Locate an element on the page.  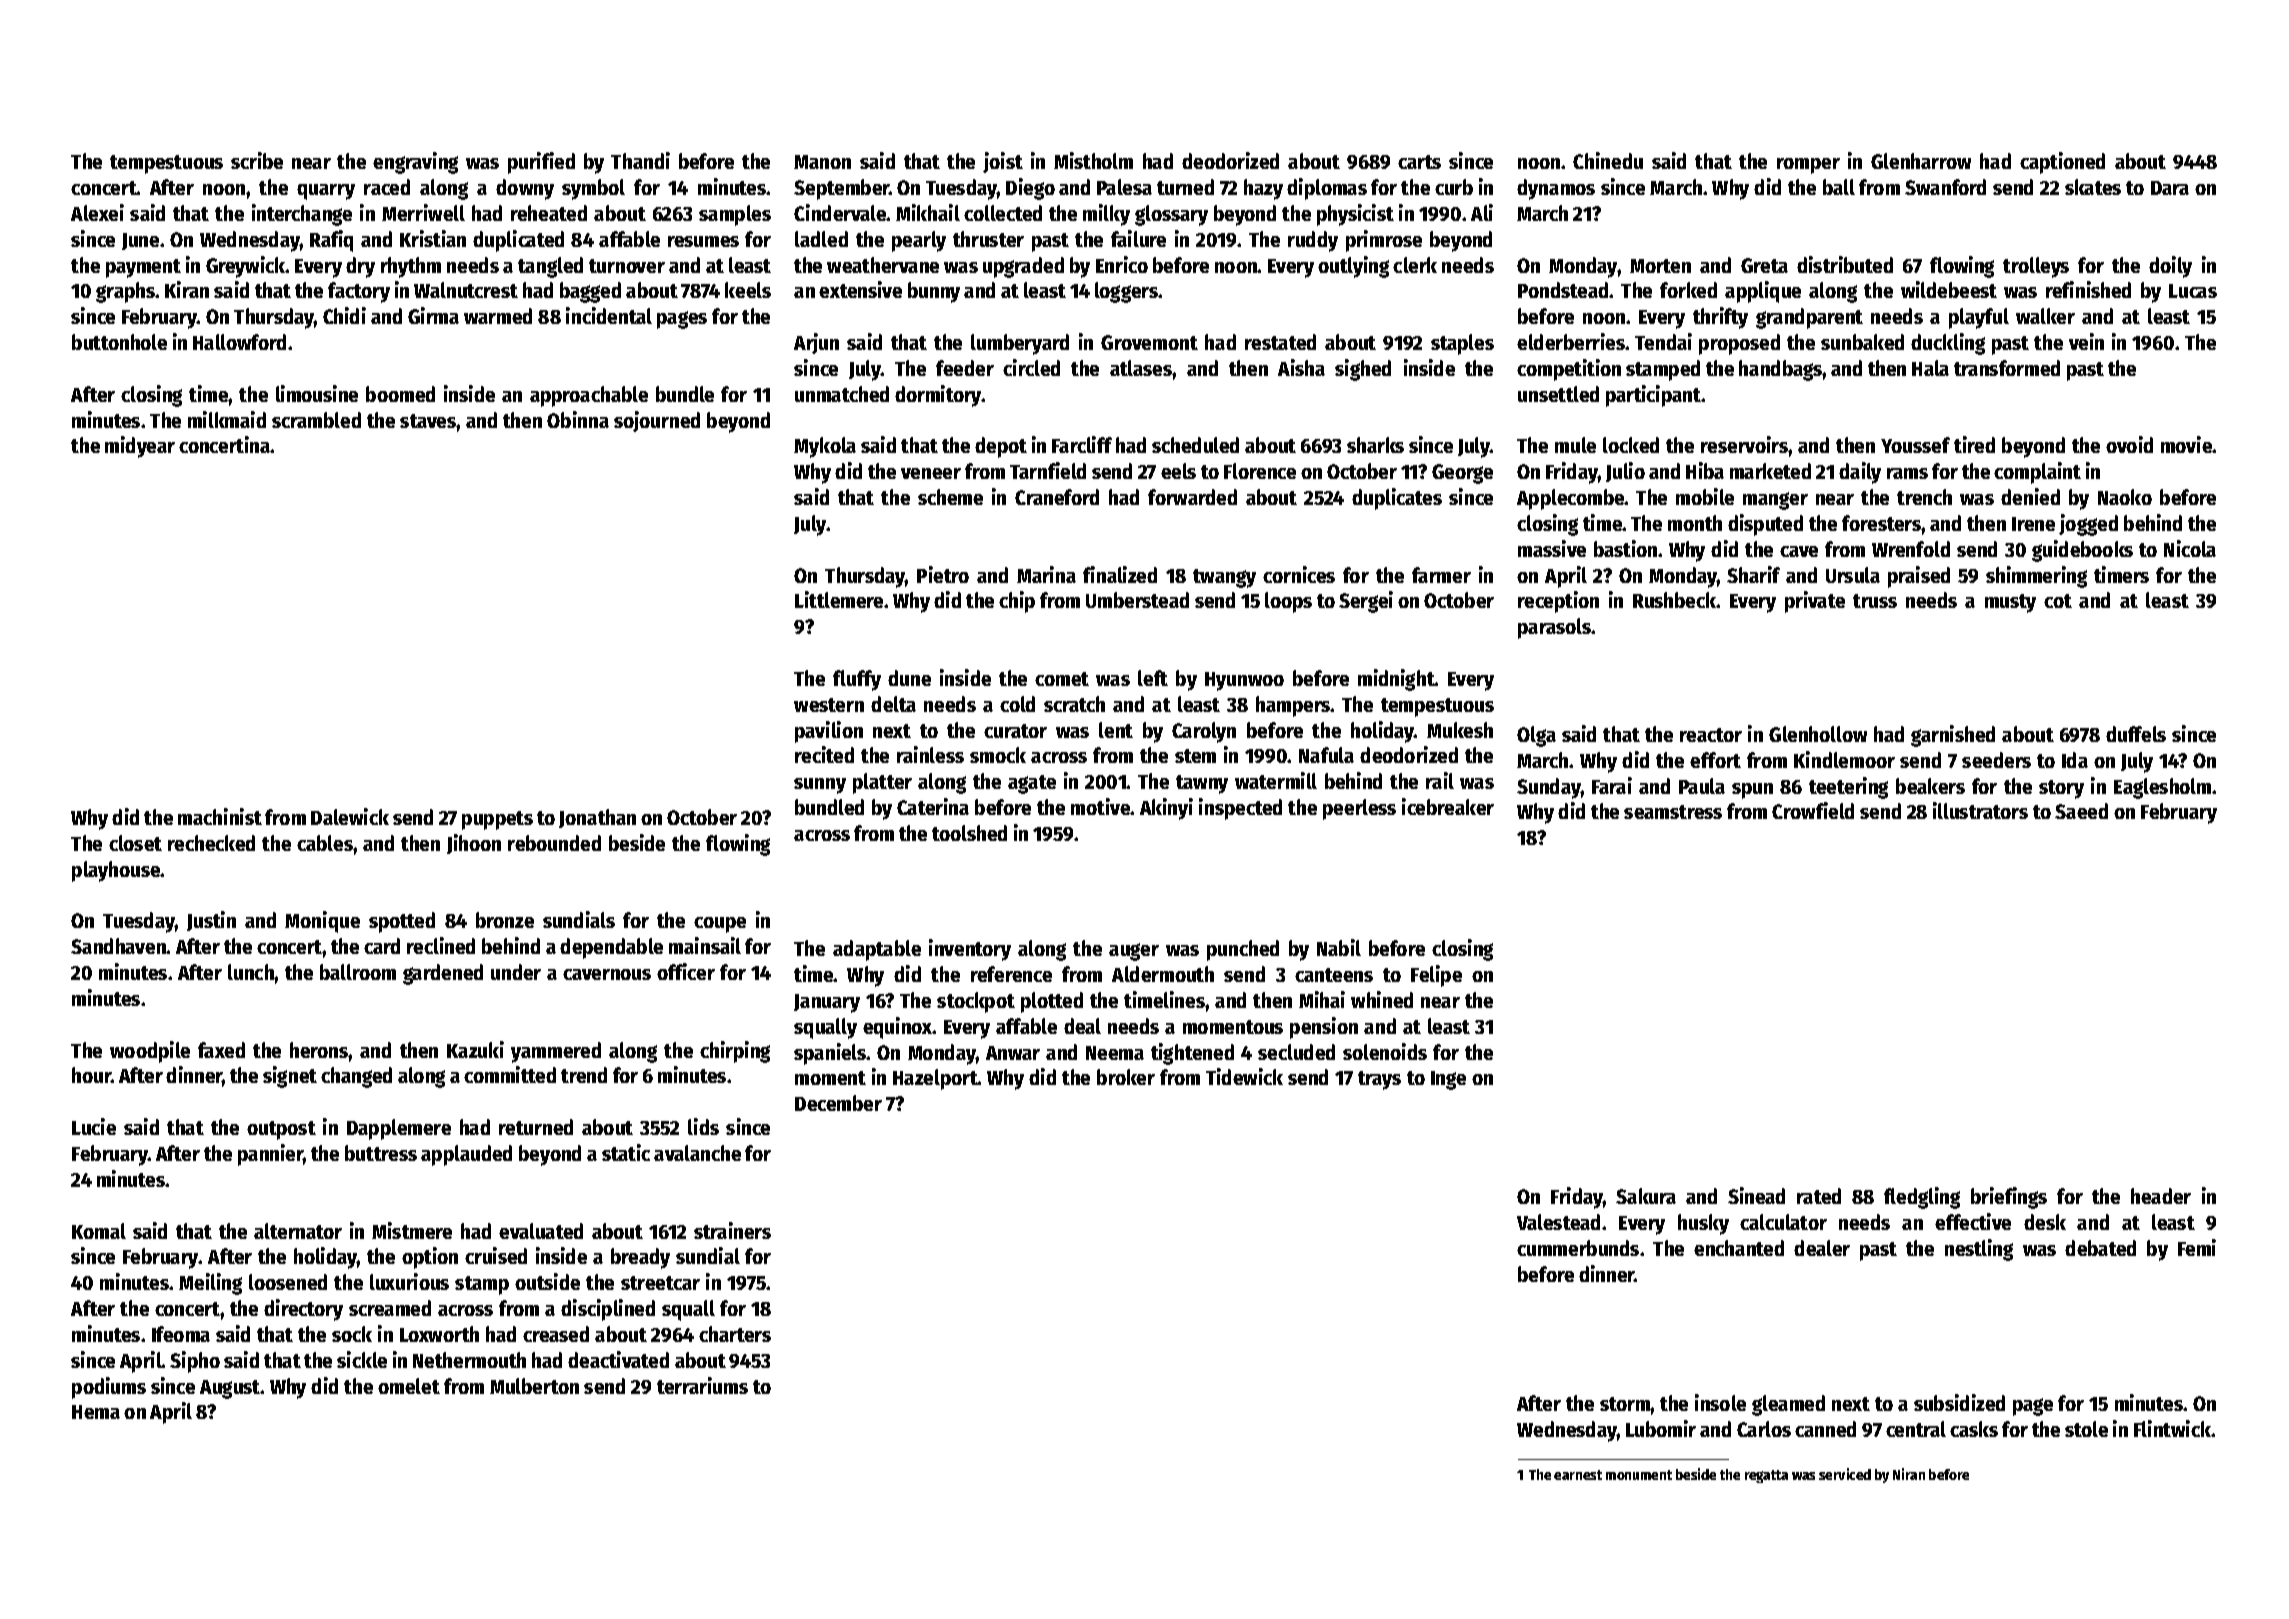
carts is located at coordinates (1419, 162).
